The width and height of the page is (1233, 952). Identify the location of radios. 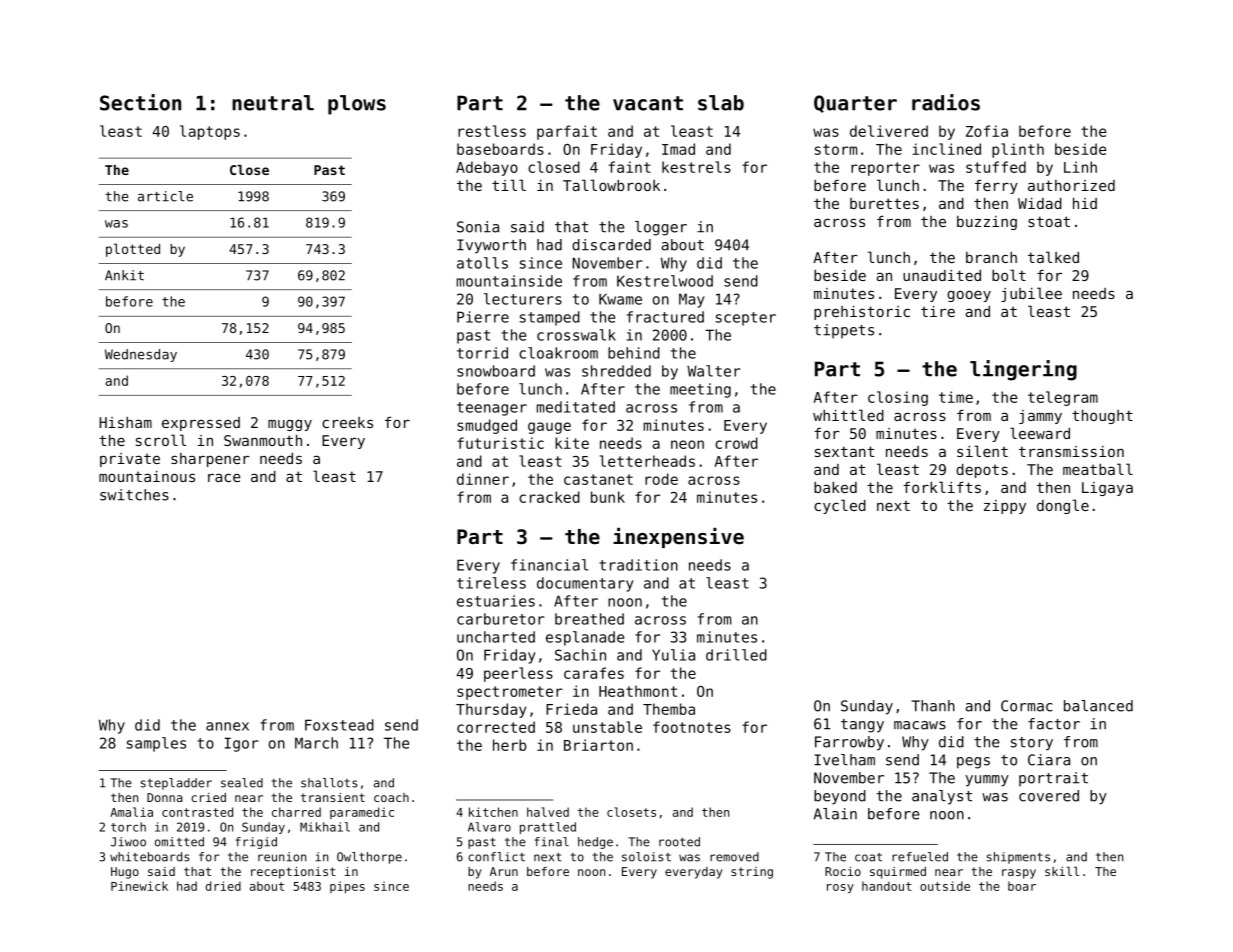
(946, 102).
